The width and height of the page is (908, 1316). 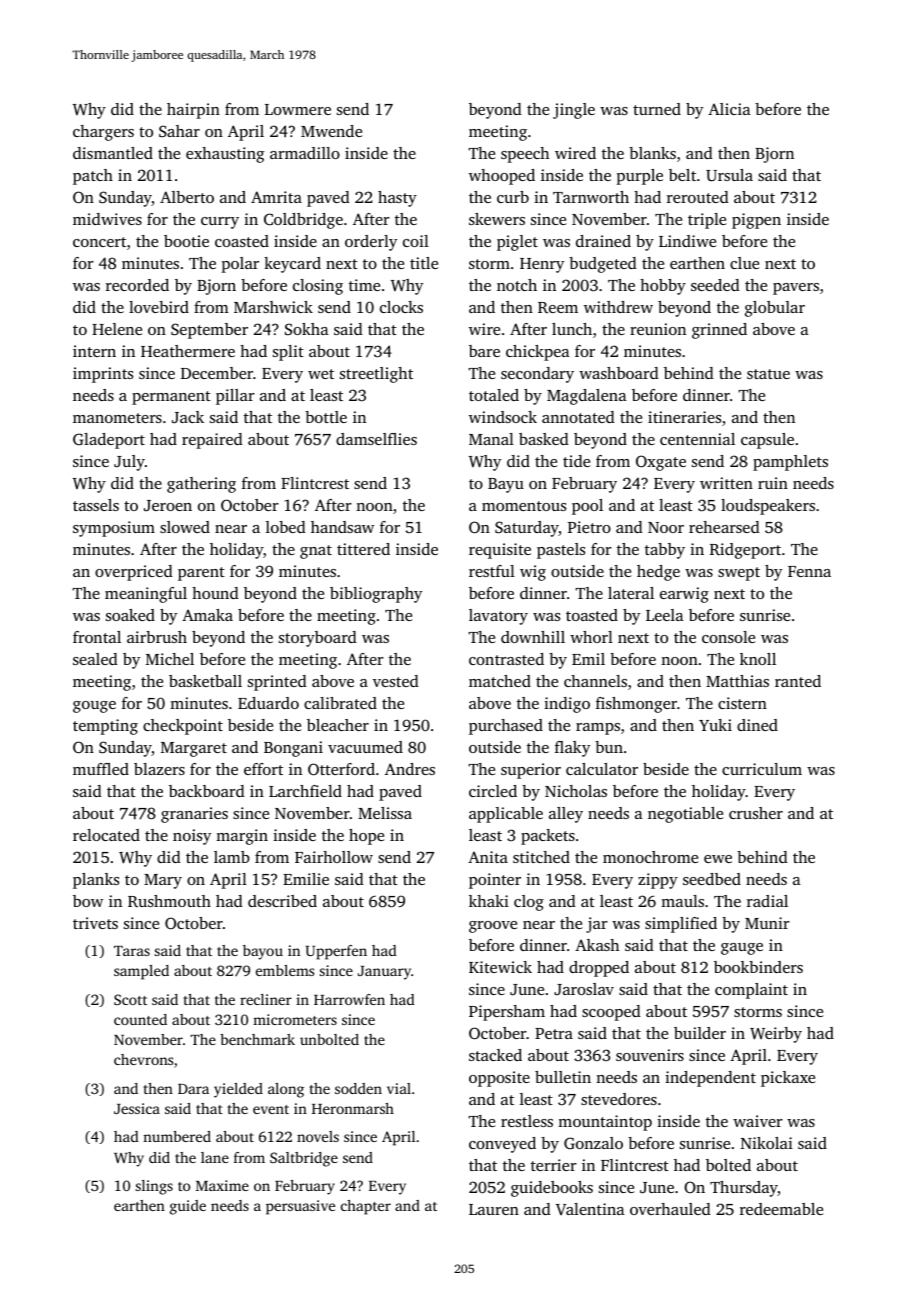 I want to click on chapter, so click(x=366, y=1207).
